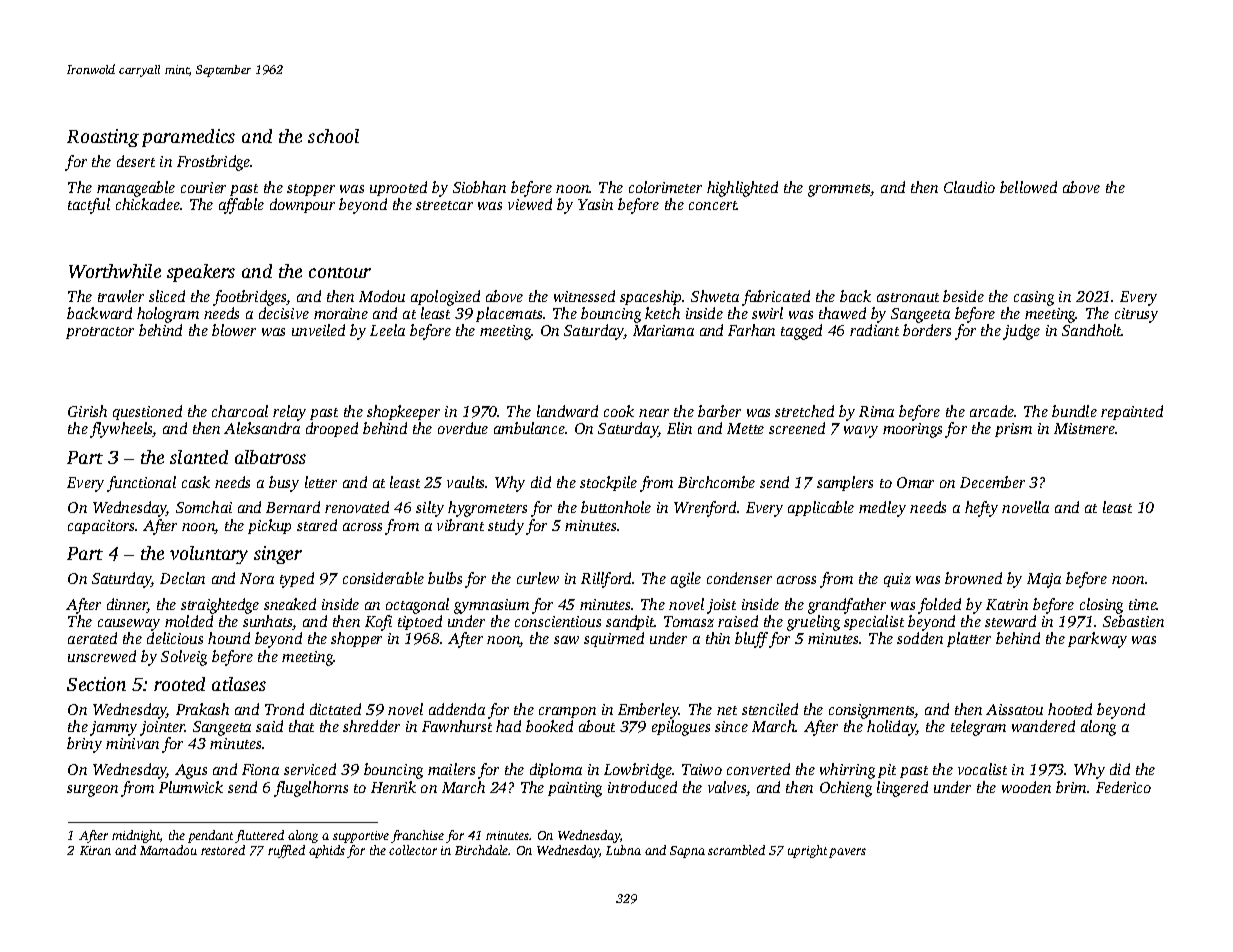  Describe the element at coordinates (223, 850) in the page. I see `restored` at that location.
